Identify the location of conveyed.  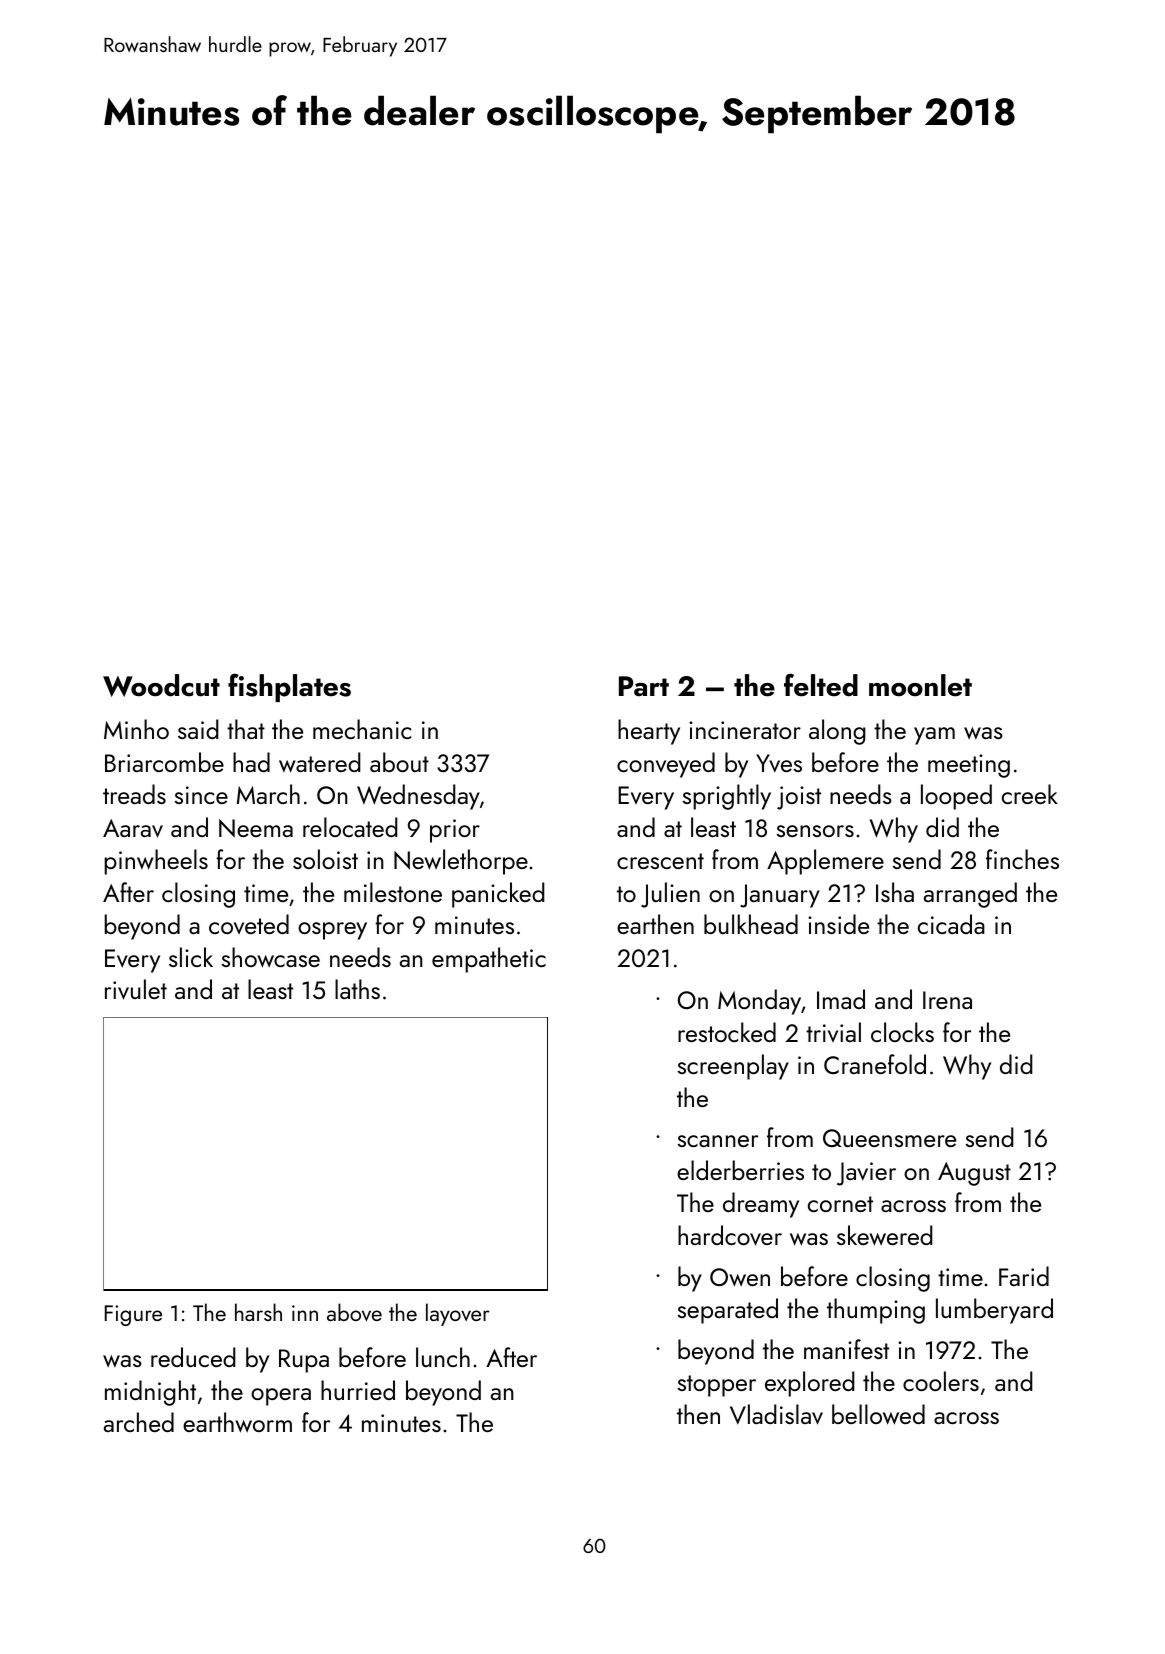
(666, 765).
